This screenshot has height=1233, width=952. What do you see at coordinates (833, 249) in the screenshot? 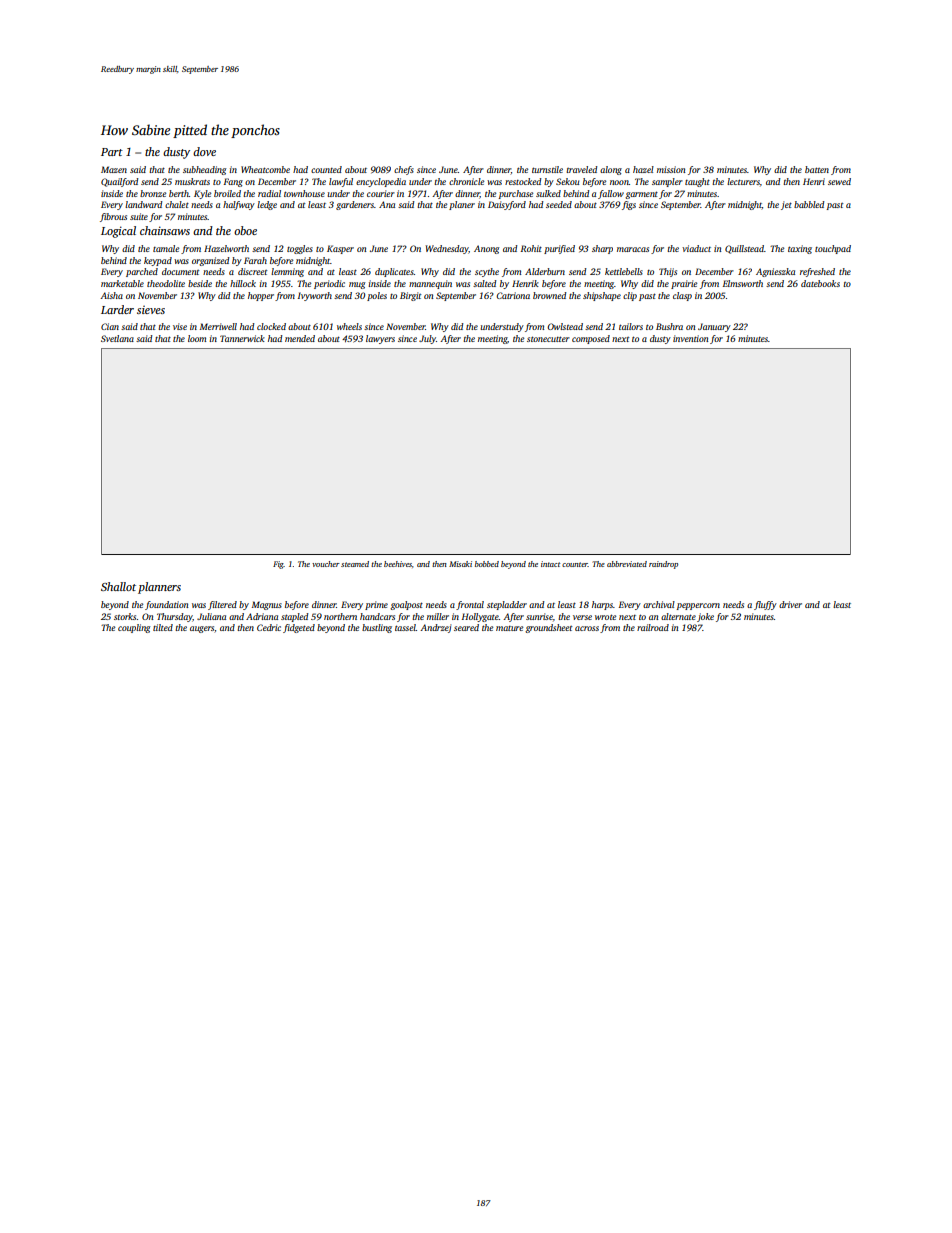
I see `touchpad` at bounding box center [833, 249].
